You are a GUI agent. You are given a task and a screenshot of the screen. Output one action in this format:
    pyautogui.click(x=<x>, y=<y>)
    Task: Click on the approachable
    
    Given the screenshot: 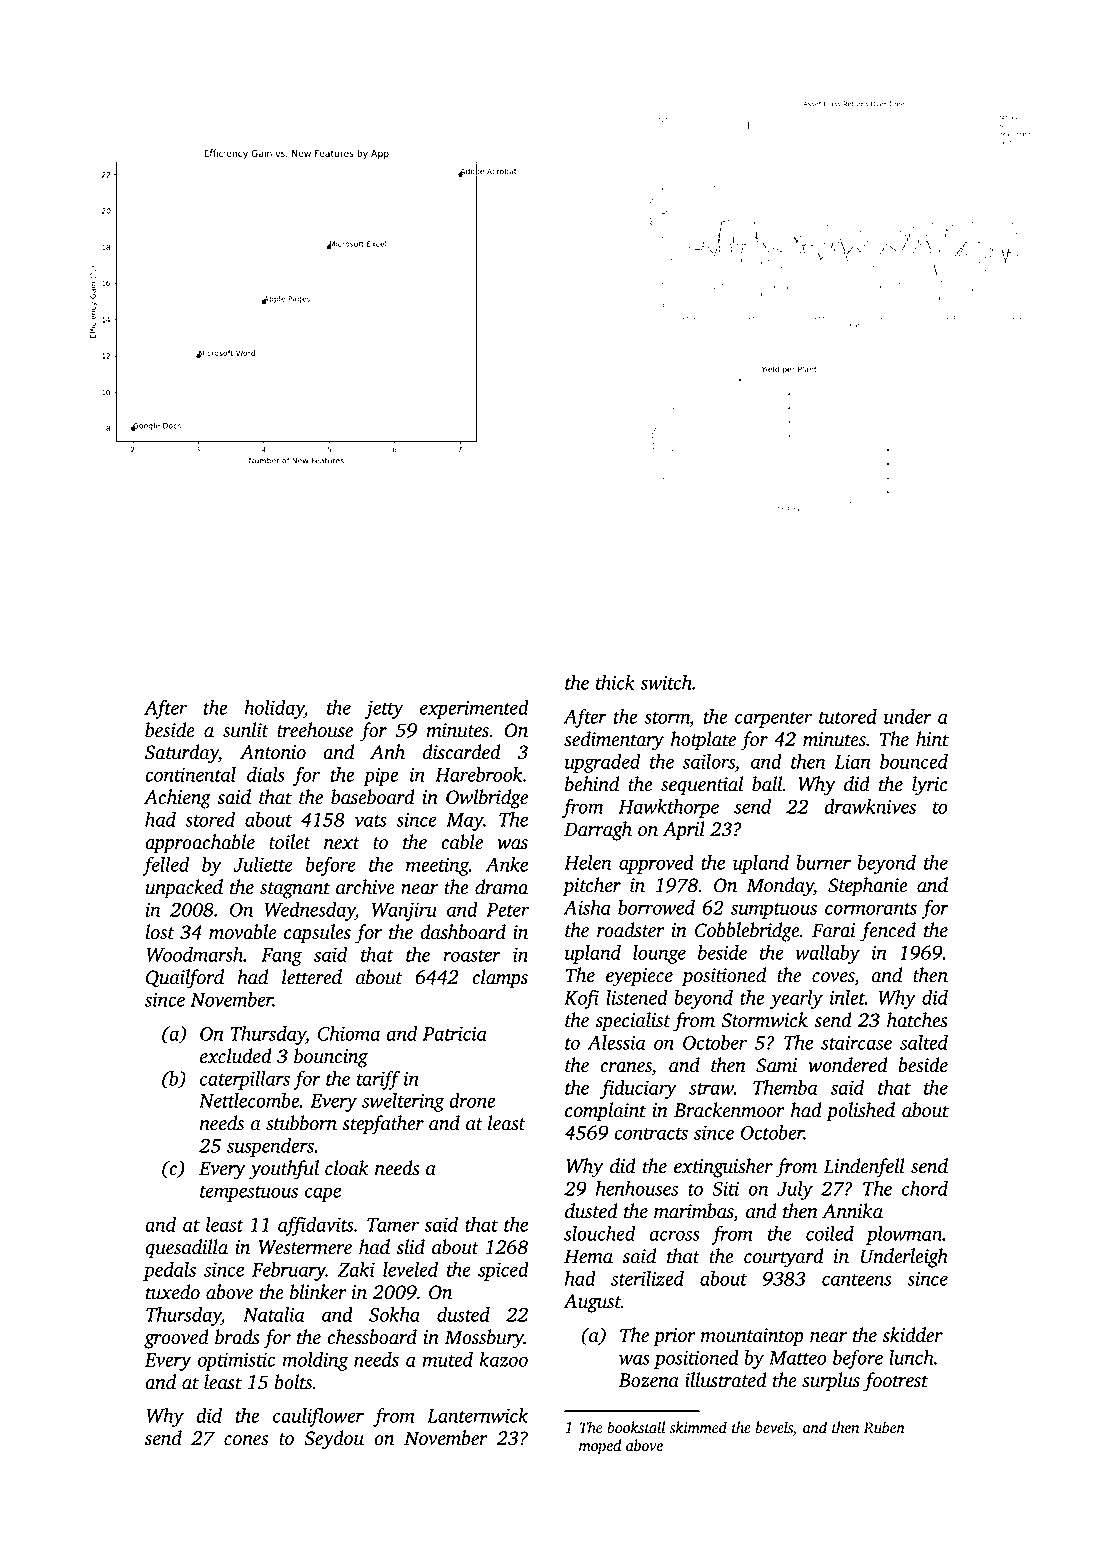 What is the action you would take?
    pyautogui.click(x=200, y=844)
